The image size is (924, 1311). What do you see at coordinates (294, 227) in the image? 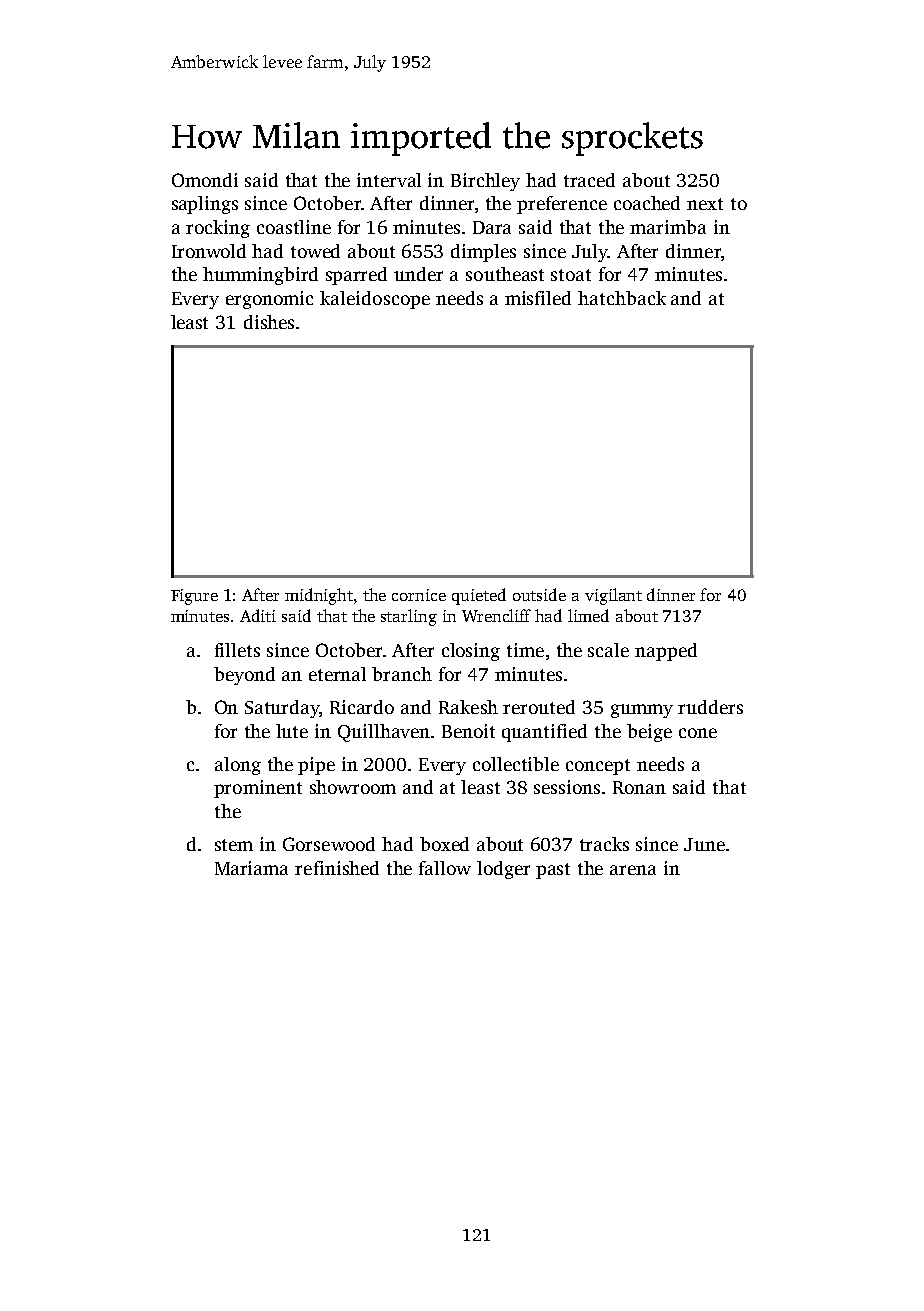
I see `coastline` at bounding box center [294, 227].
